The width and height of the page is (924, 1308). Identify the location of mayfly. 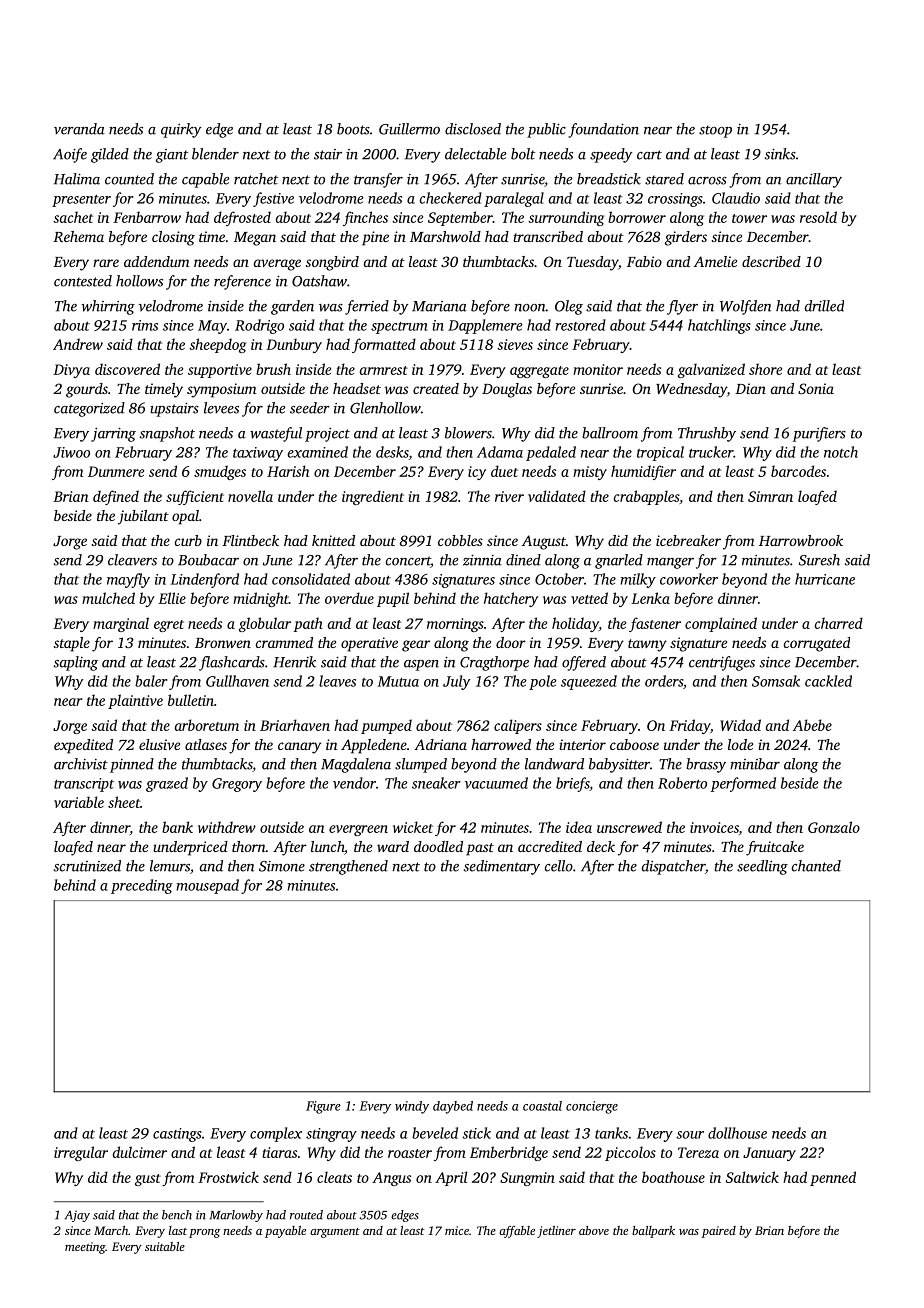
(128, 580).
